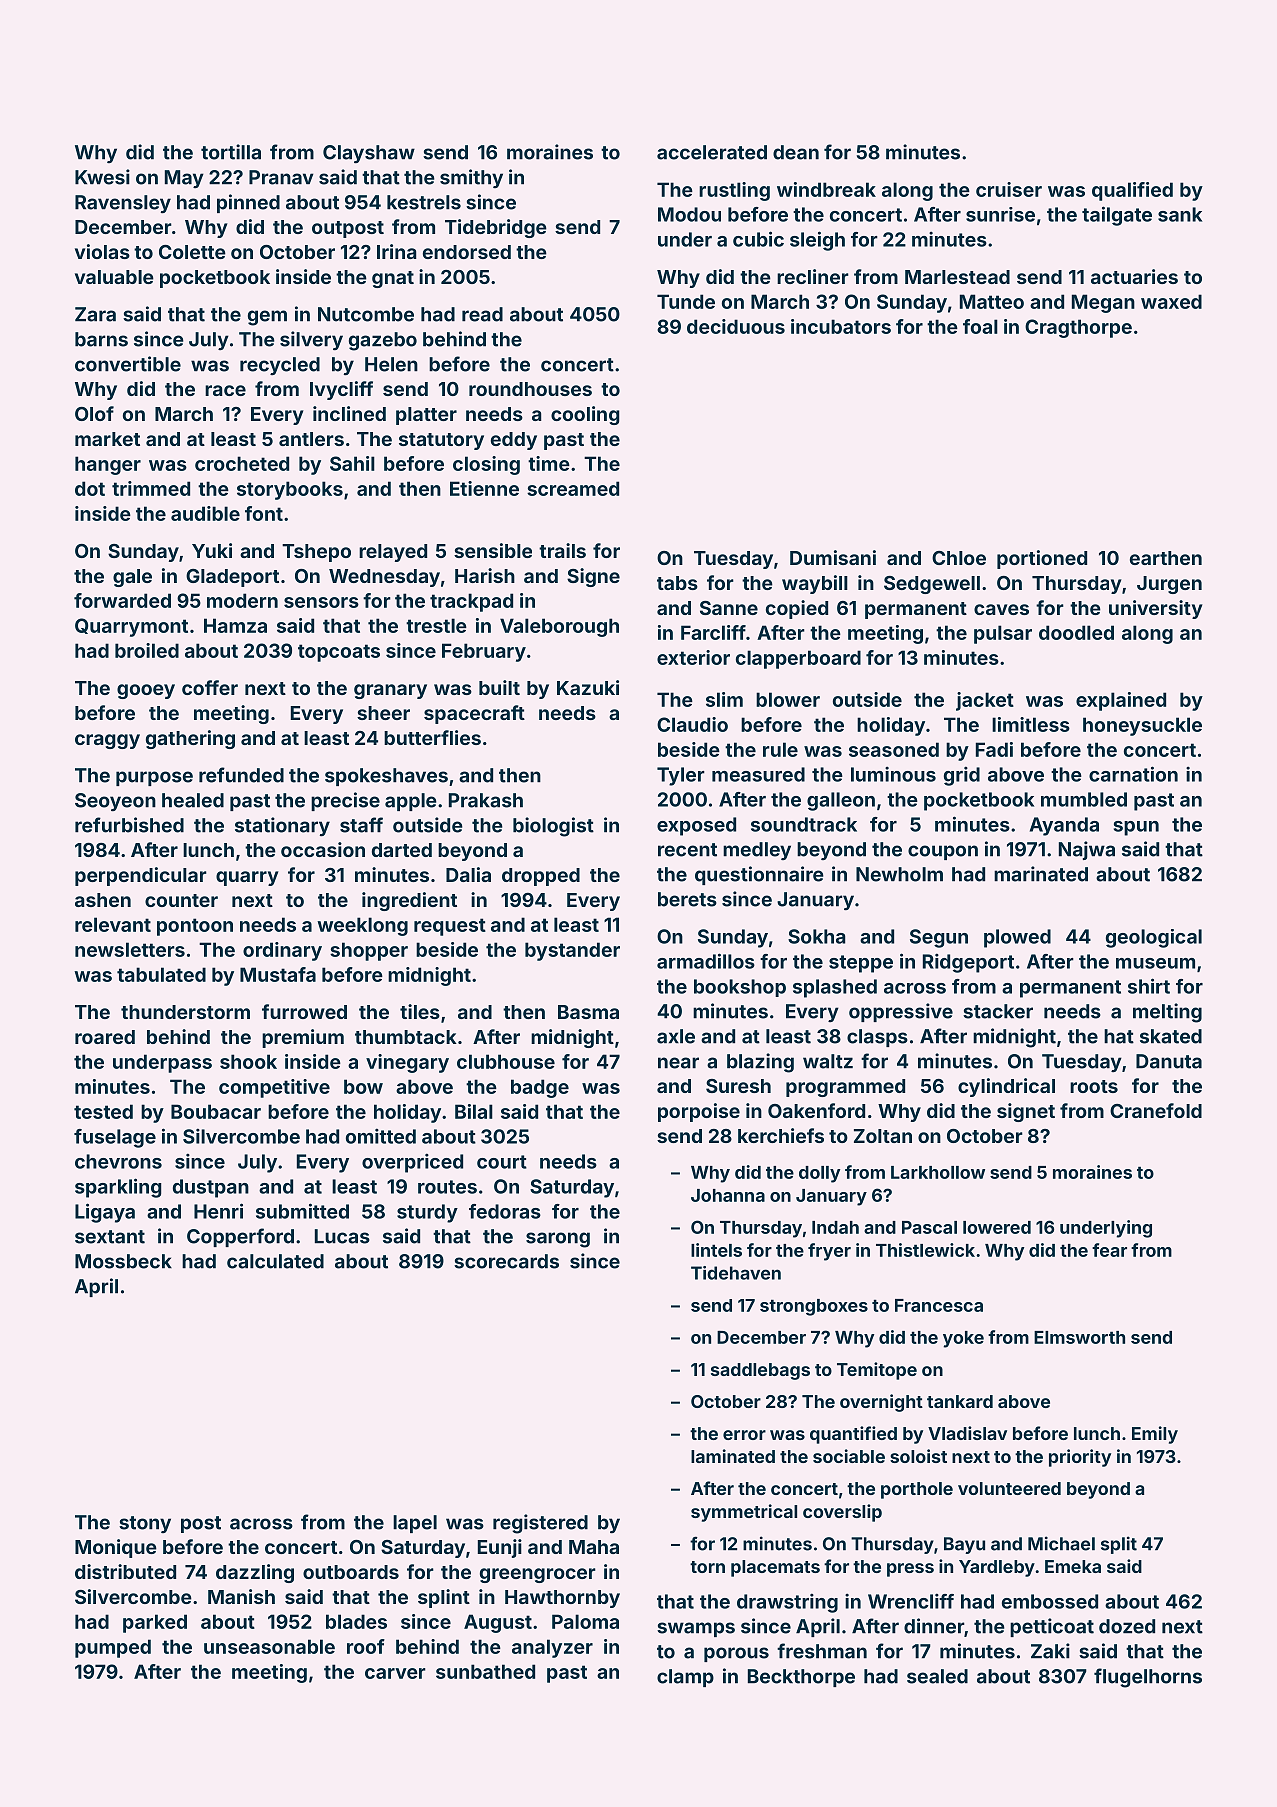 The height and width of the screenshot is (1807, 1277). Describe the element at coordinates (957, 277) in the screenshot. I see `Marlestead` at that location.
